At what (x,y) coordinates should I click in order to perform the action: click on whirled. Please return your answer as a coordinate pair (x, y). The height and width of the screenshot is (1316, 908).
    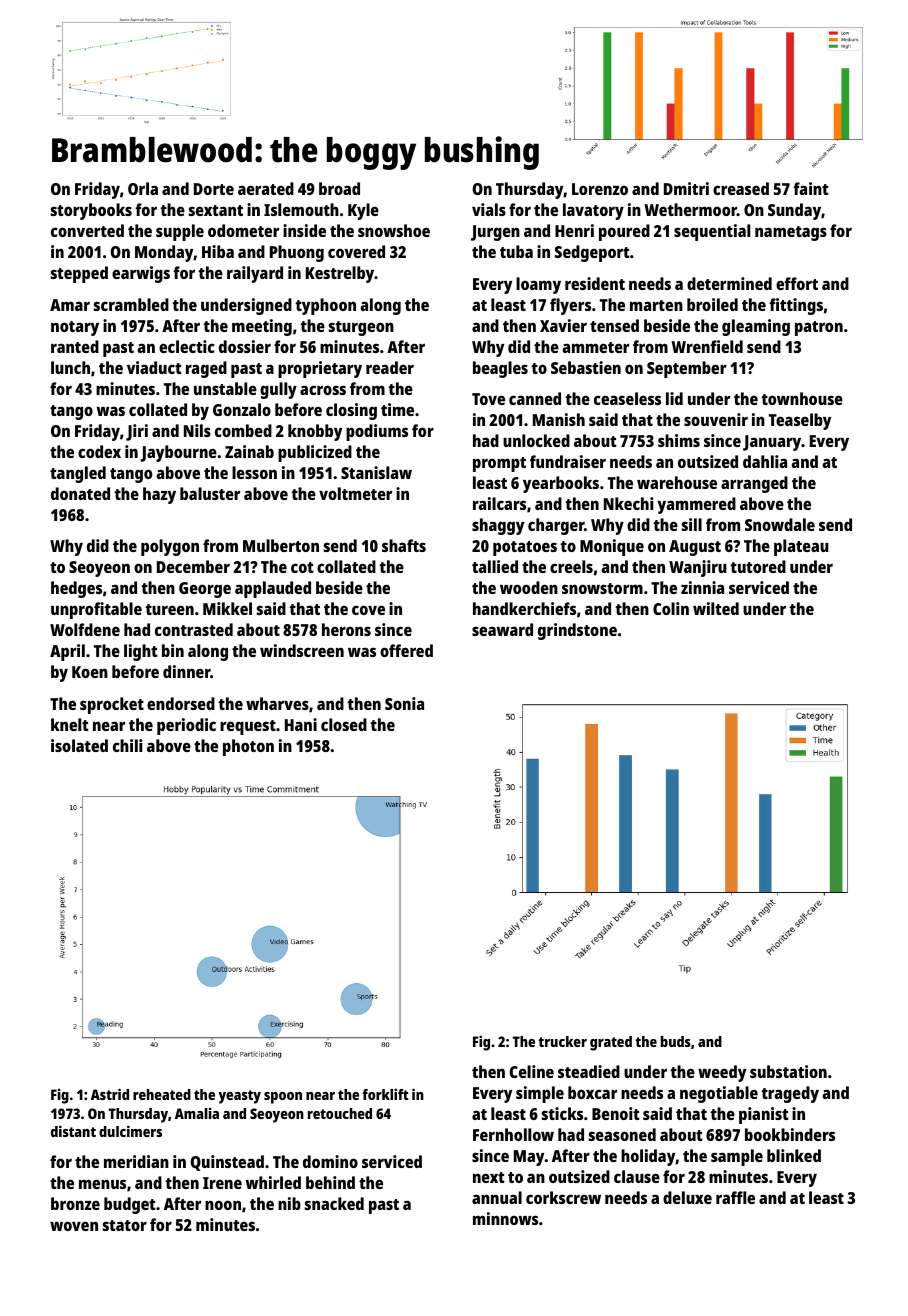
    Looking at the image, I should click on (273, 1182).
